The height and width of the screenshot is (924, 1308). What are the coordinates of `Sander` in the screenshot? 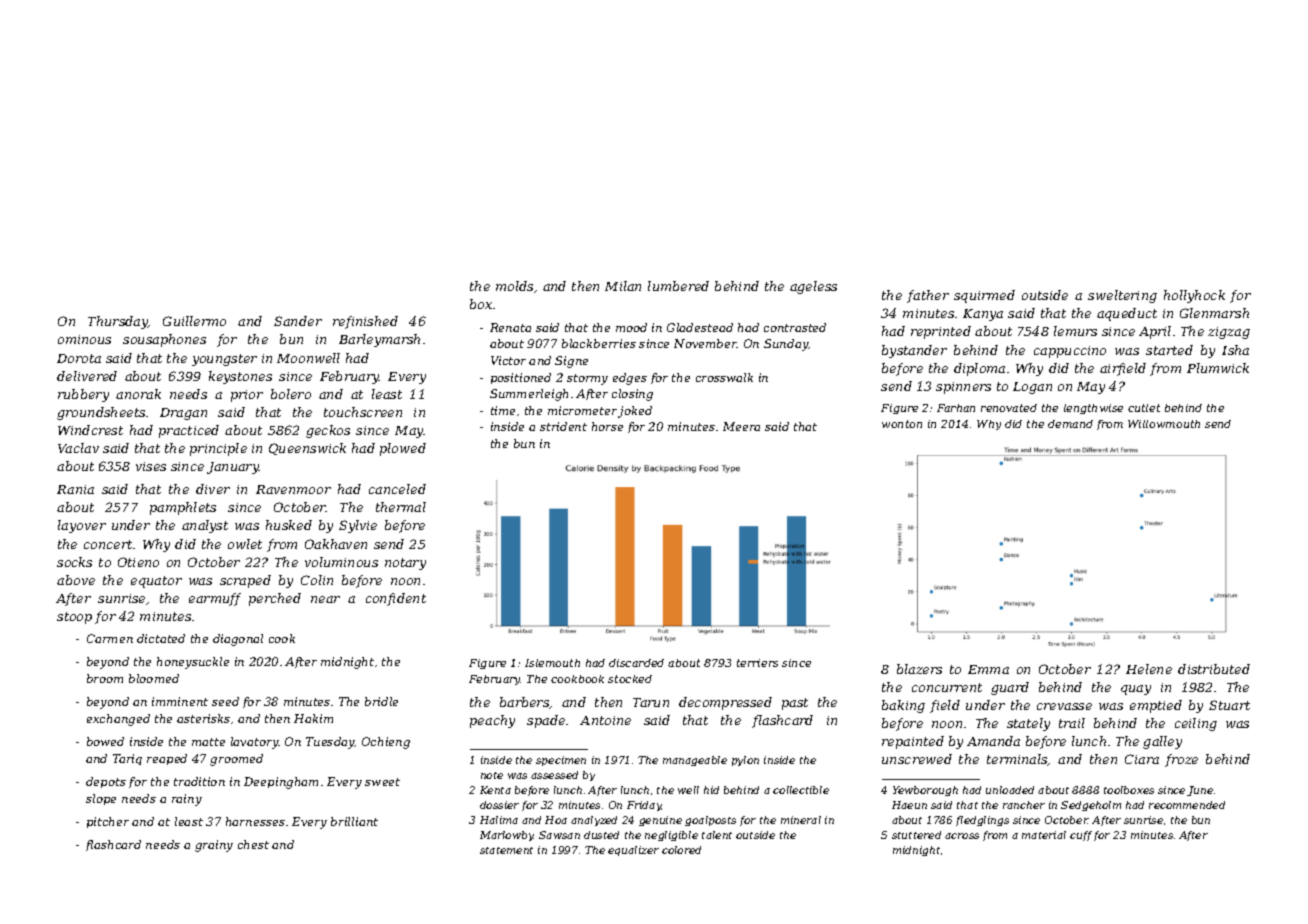 It's located at (298, 321).
